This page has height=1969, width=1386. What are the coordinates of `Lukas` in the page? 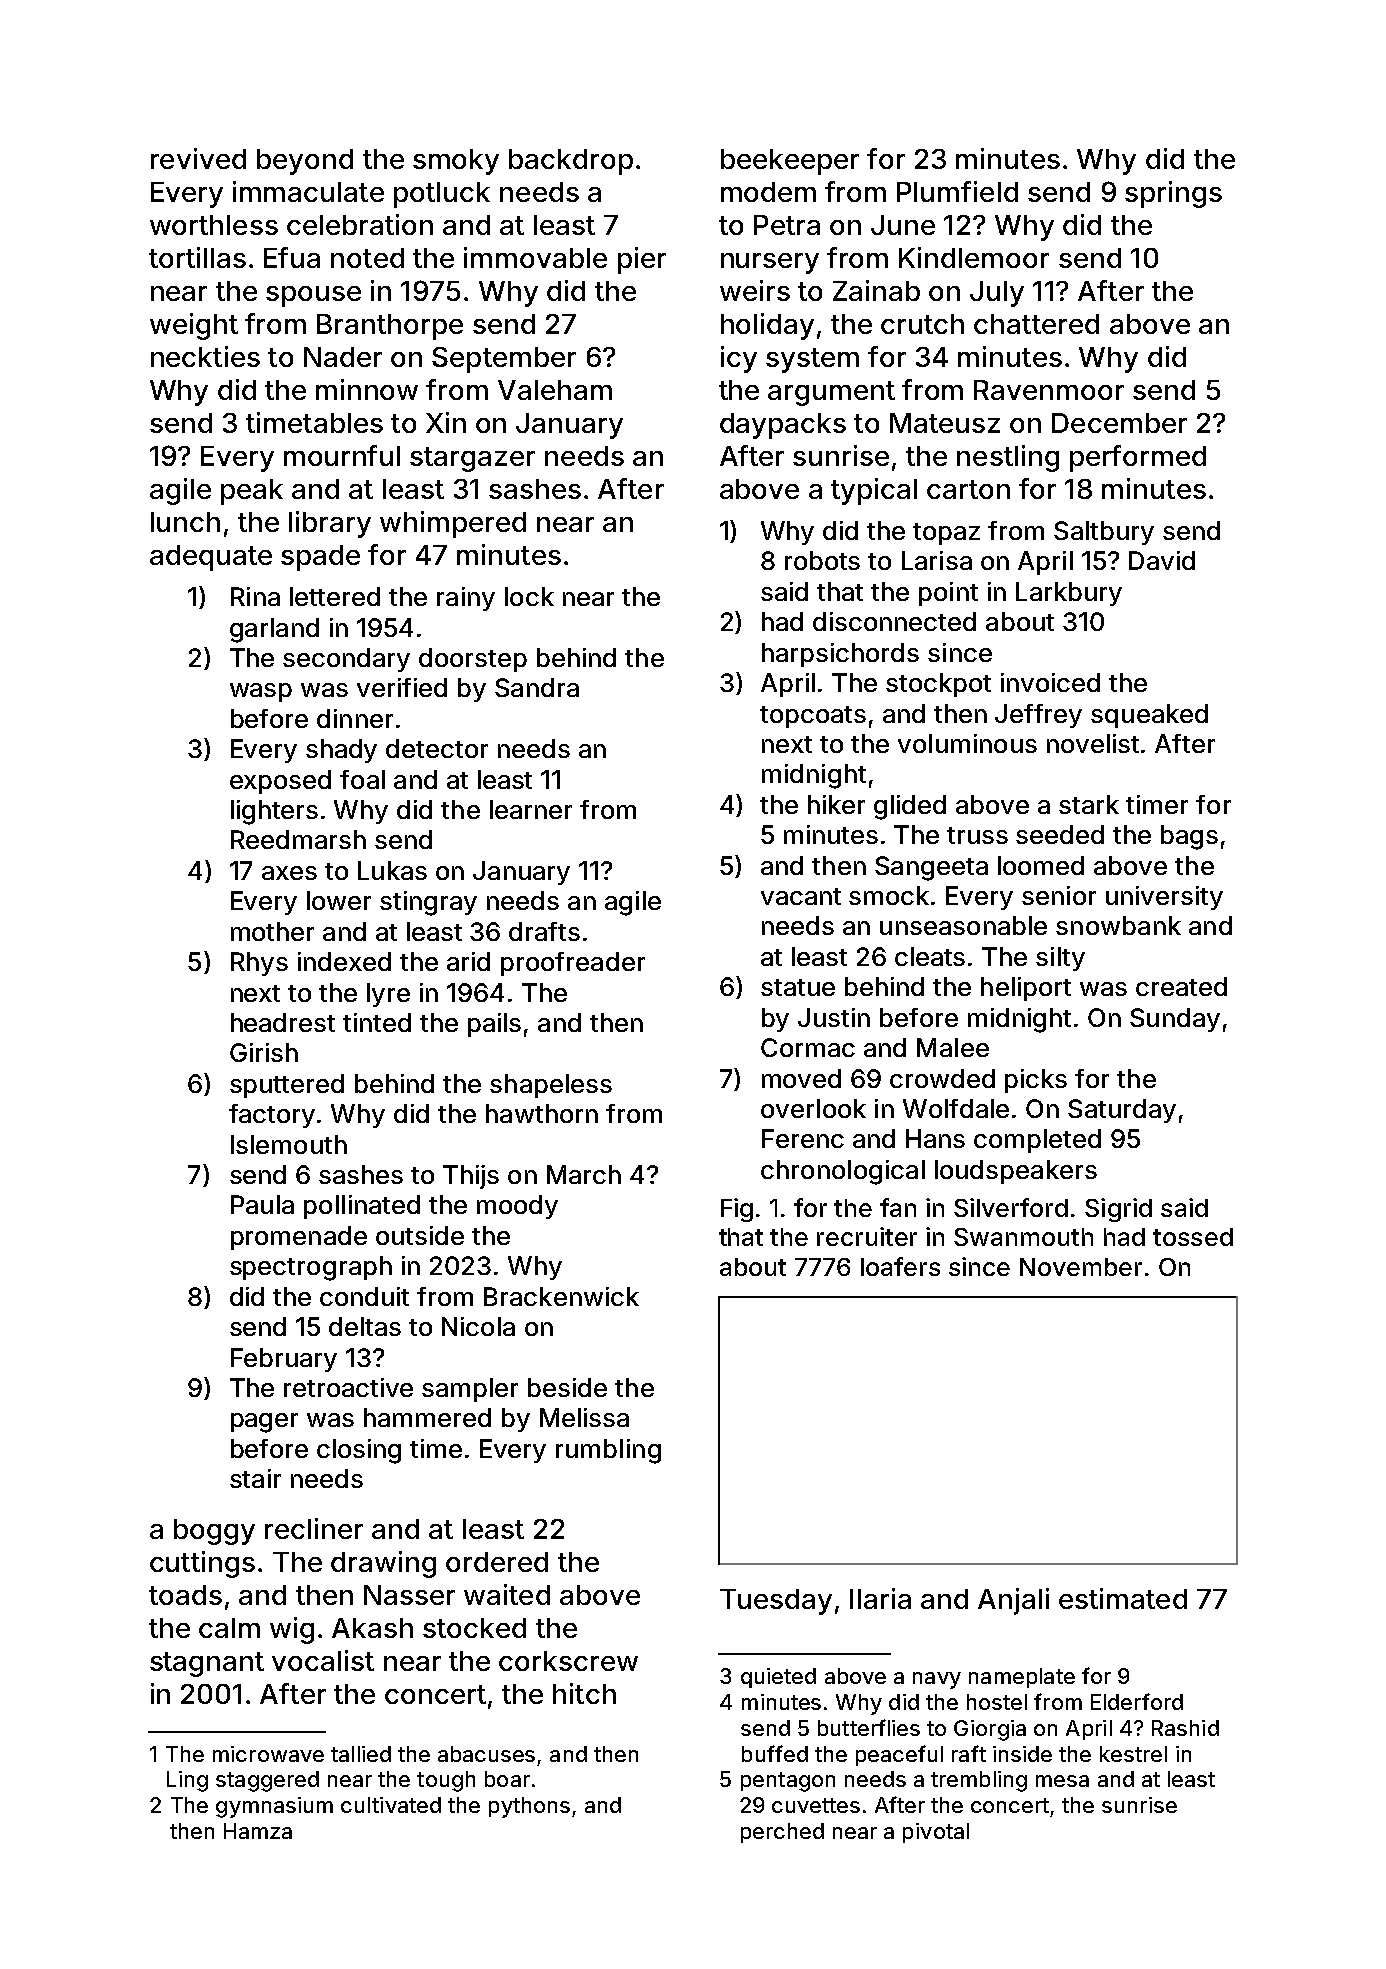 It's located at (392, 870).
